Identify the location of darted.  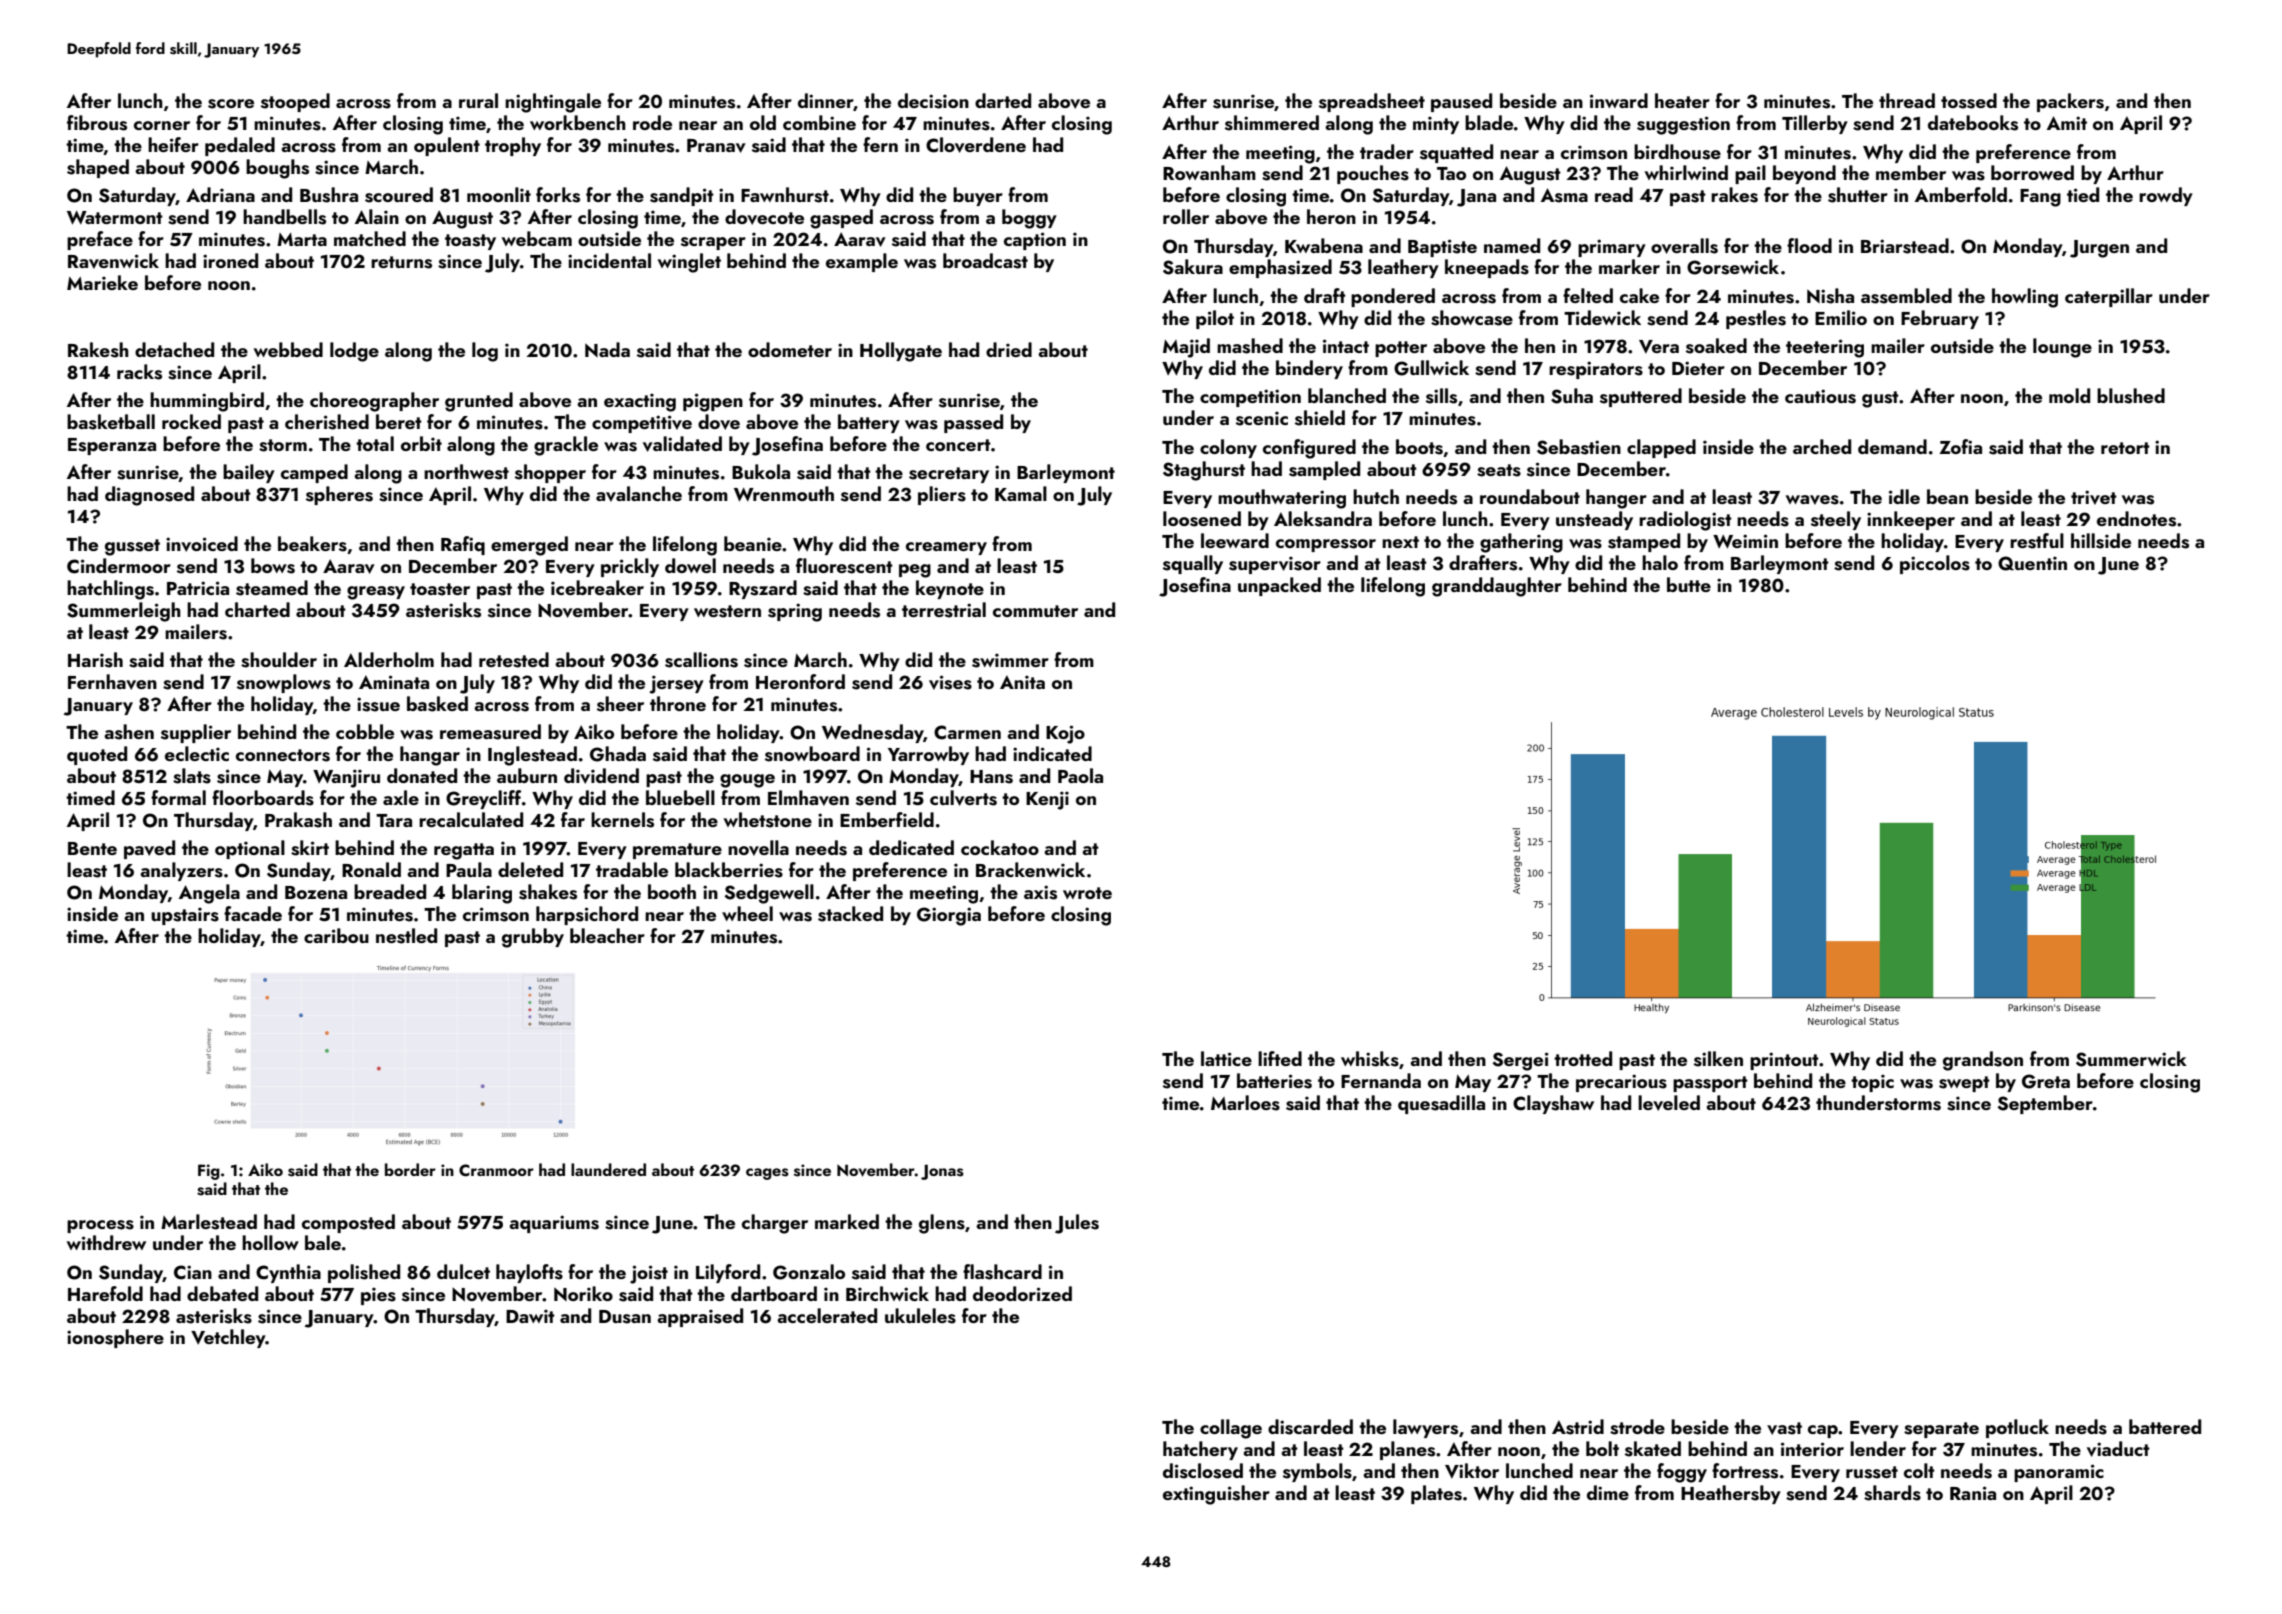
(1003, 100).
